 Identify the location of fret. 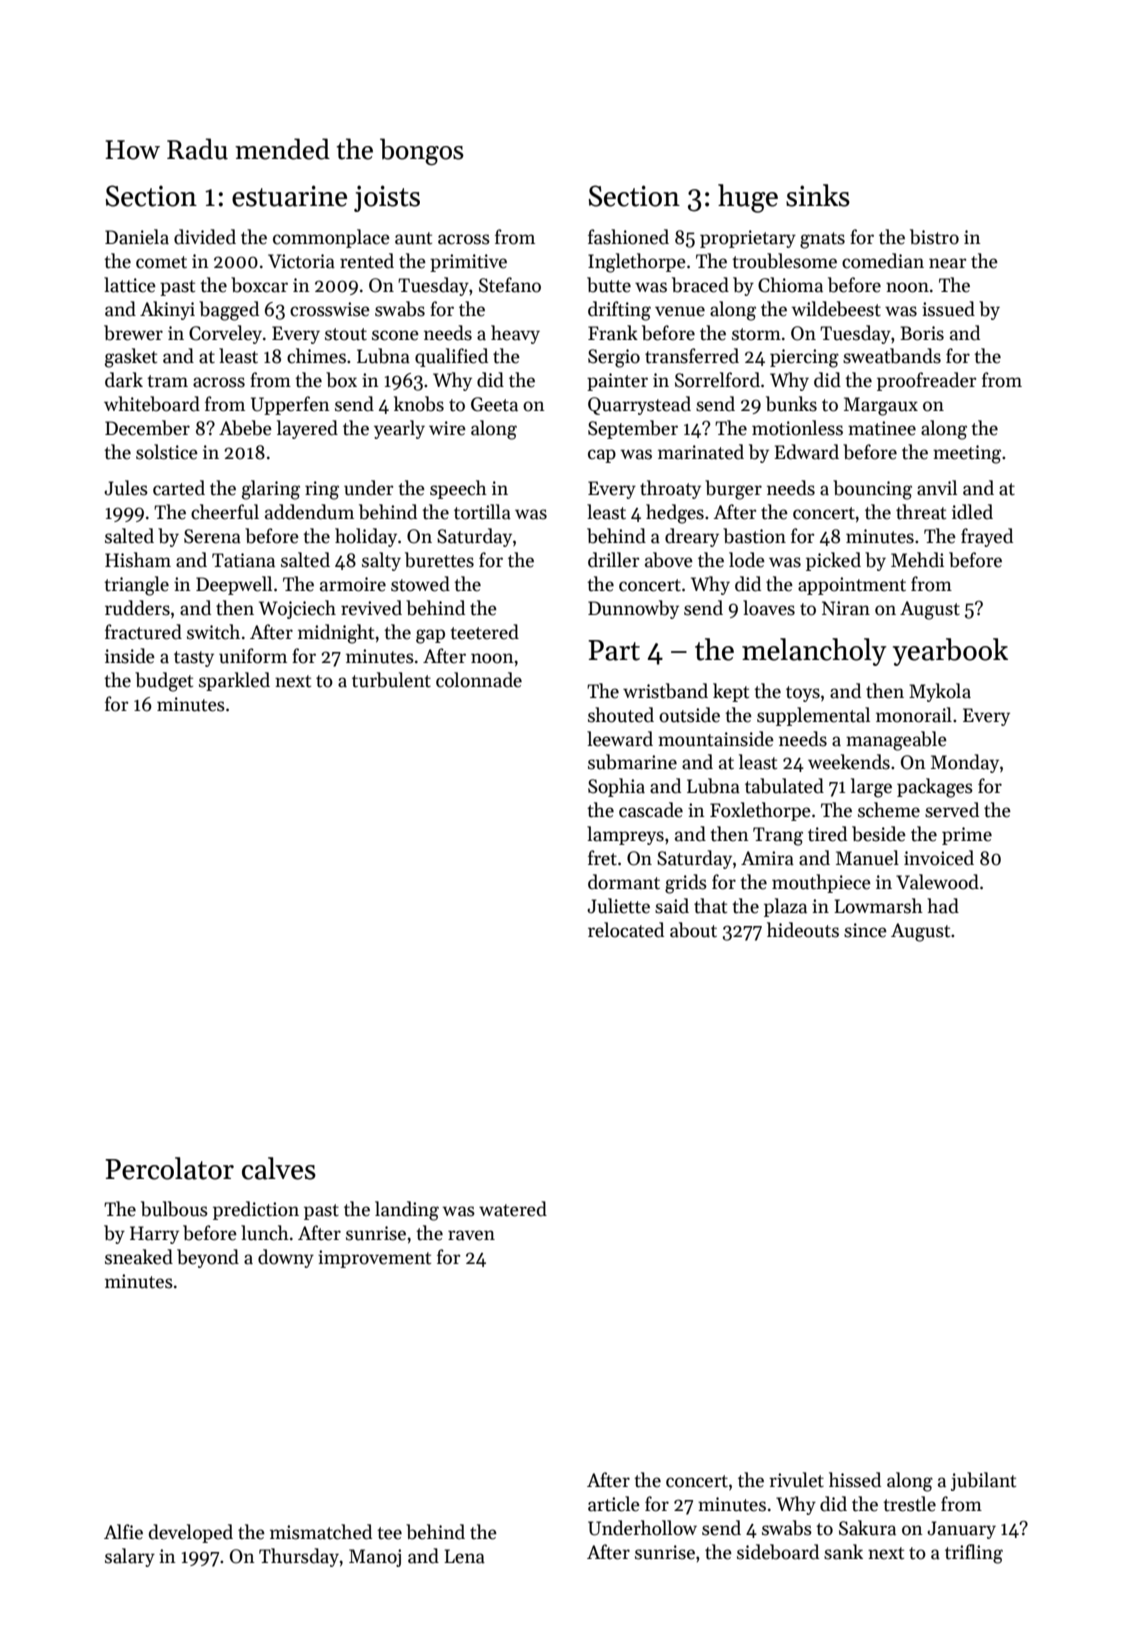
(602, 858).
